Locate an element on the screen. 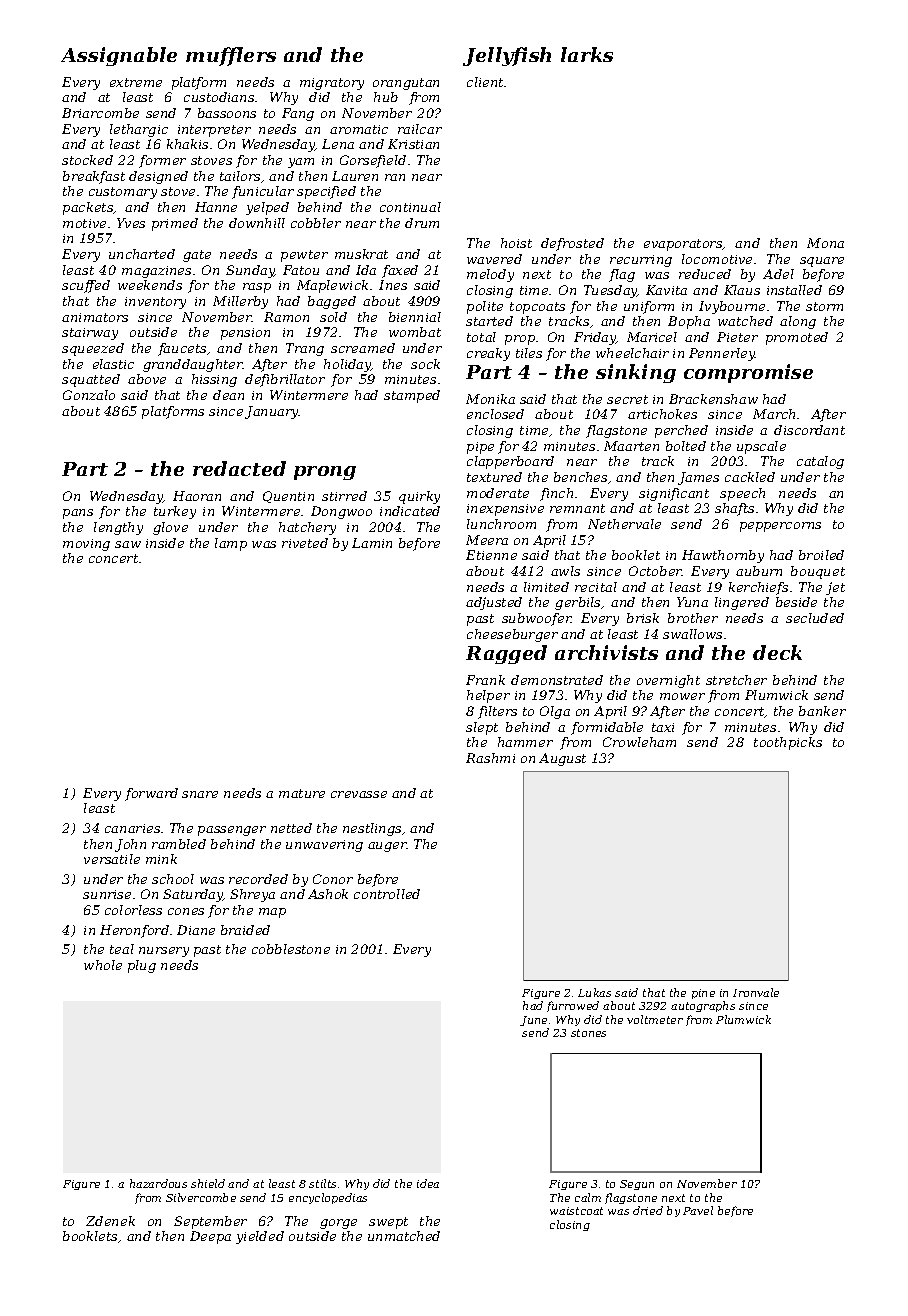 The image size is (908, 1316). June is located at coordinates (533, 1021).
